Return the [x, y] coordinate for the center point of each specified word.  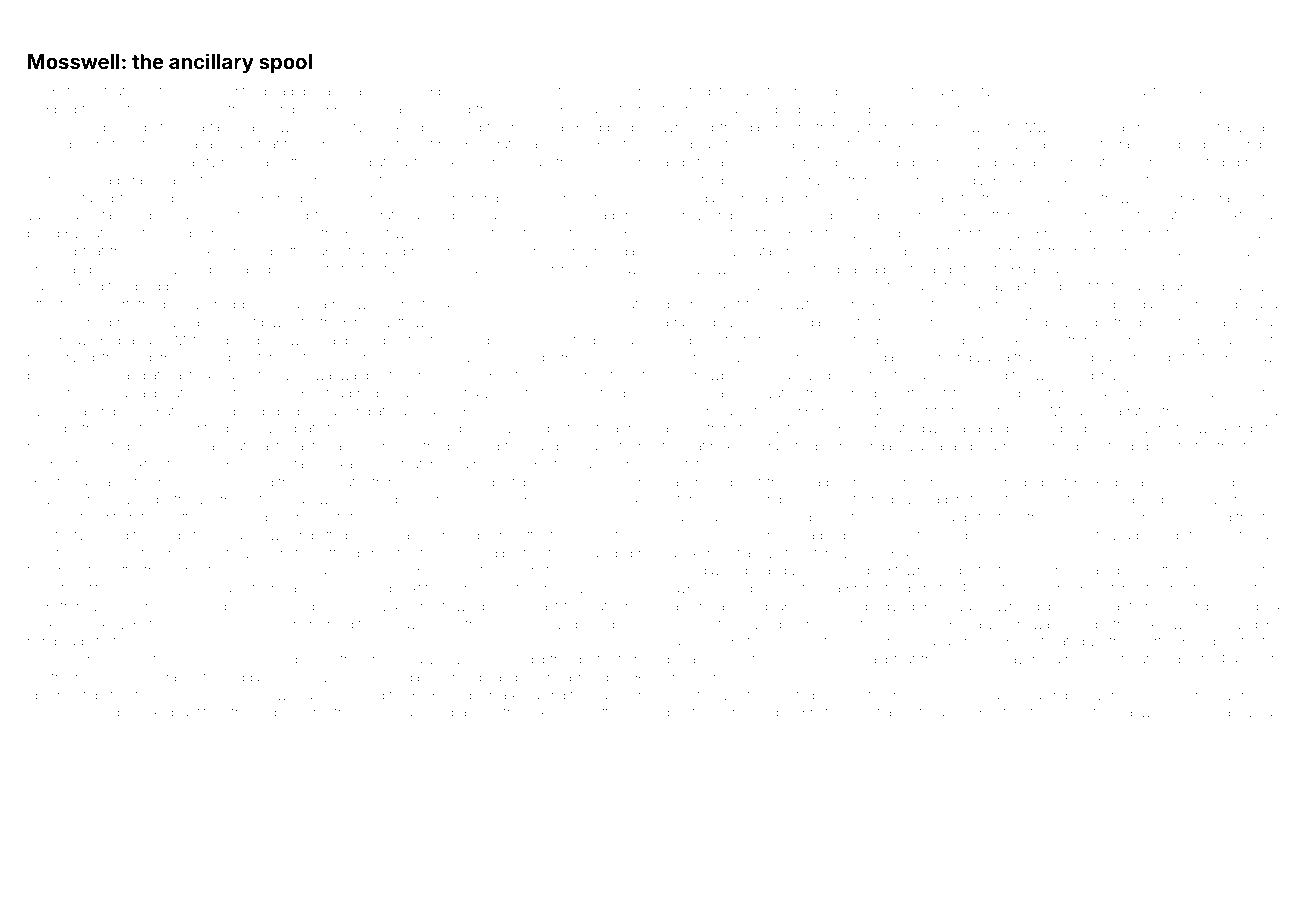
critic [120, 428]
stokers [454, 162]
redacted [1145, 91]
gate [602, 608]
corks [1015, 180]
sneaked [812, 91]
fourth [158, 553]
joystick [785, 429]
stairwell [1140, 712]
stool [346, 199]
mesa [1103, 607]
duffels [110, 695]
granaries [1138, 483]
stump [171, 92]
